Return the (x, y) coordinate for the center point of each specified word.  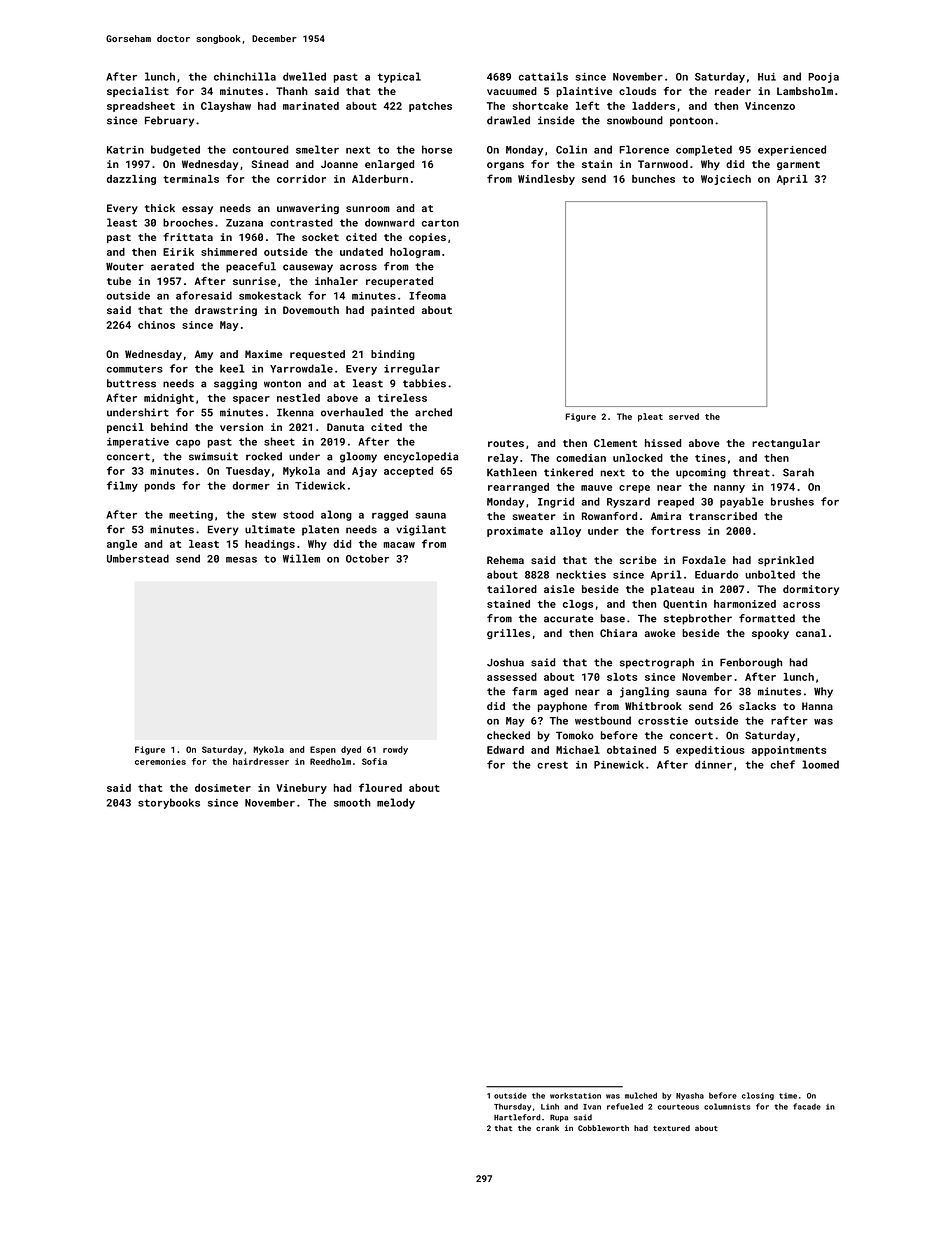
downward (389, 222)
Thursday (512, 1107)
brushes (792, 501)
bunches (653, 179)
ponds (160, 486)
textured (671, 1128)
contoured (260, 149)
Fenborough (751, 663)
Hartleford (517, 1117)
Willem (301, 558)
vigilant (421, 530)
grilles (508, 634)
